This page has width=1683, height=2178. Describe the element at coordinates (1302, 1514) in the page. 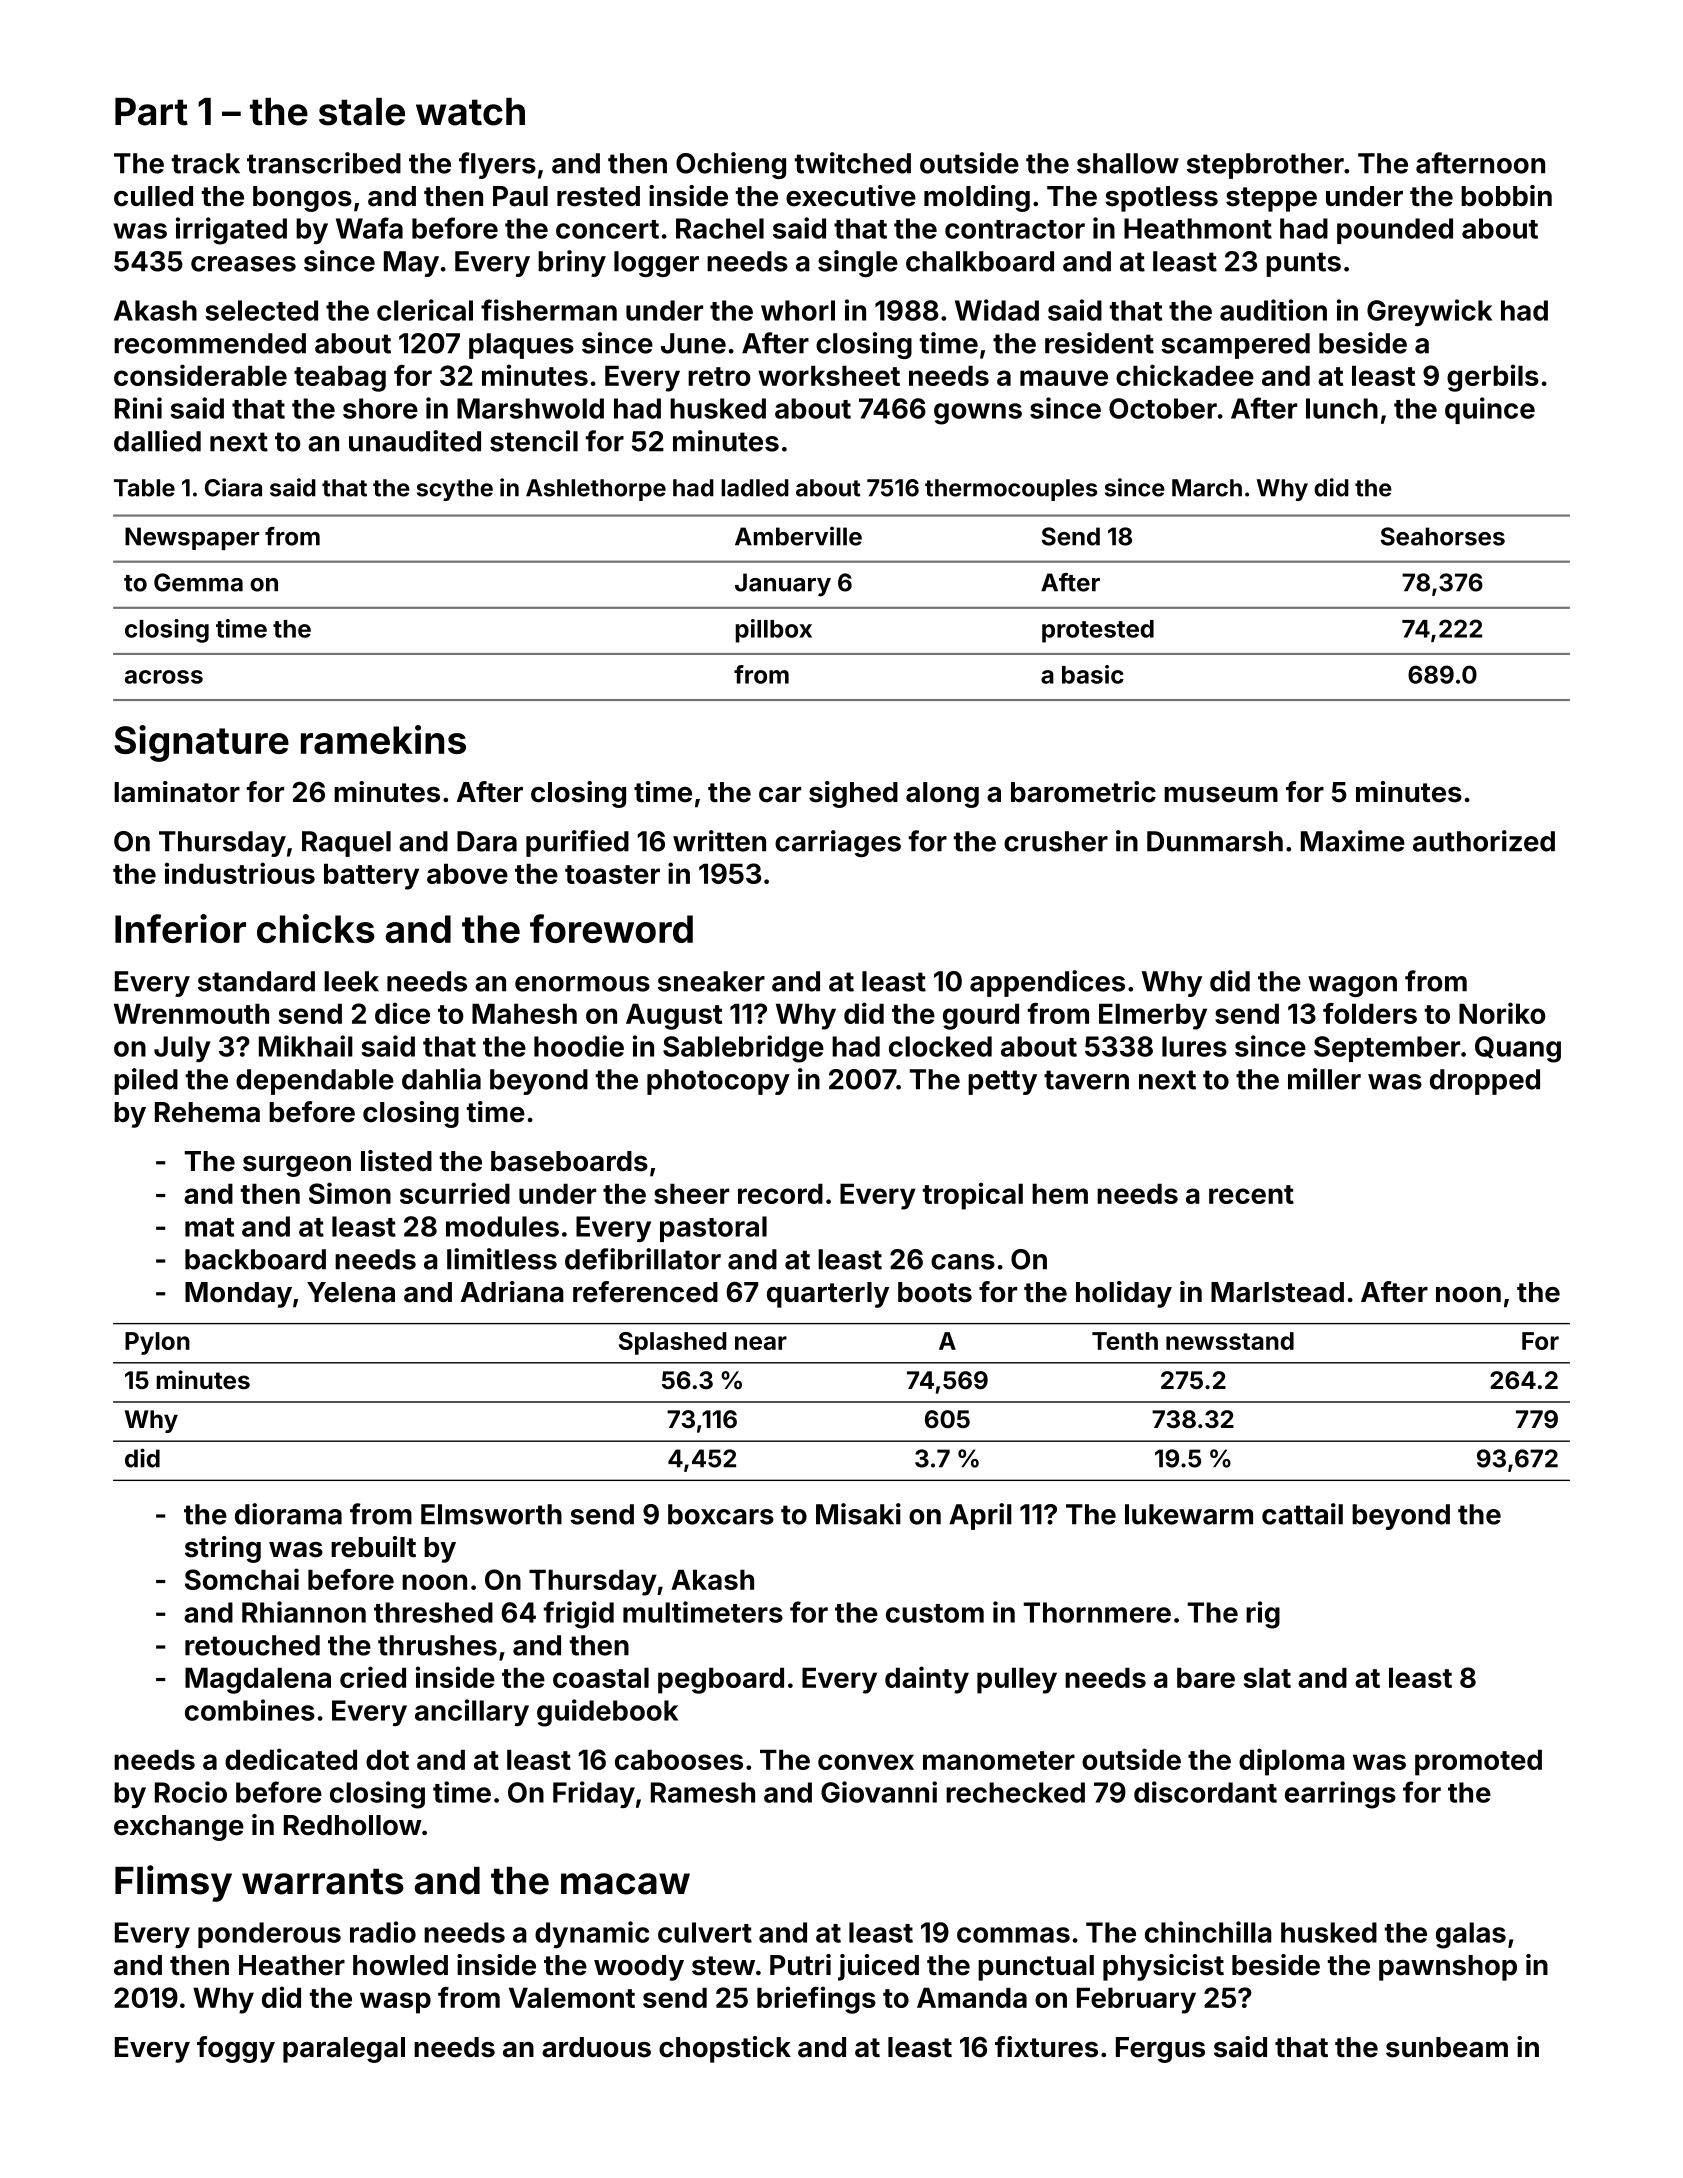

I see `cattail` at that location.
